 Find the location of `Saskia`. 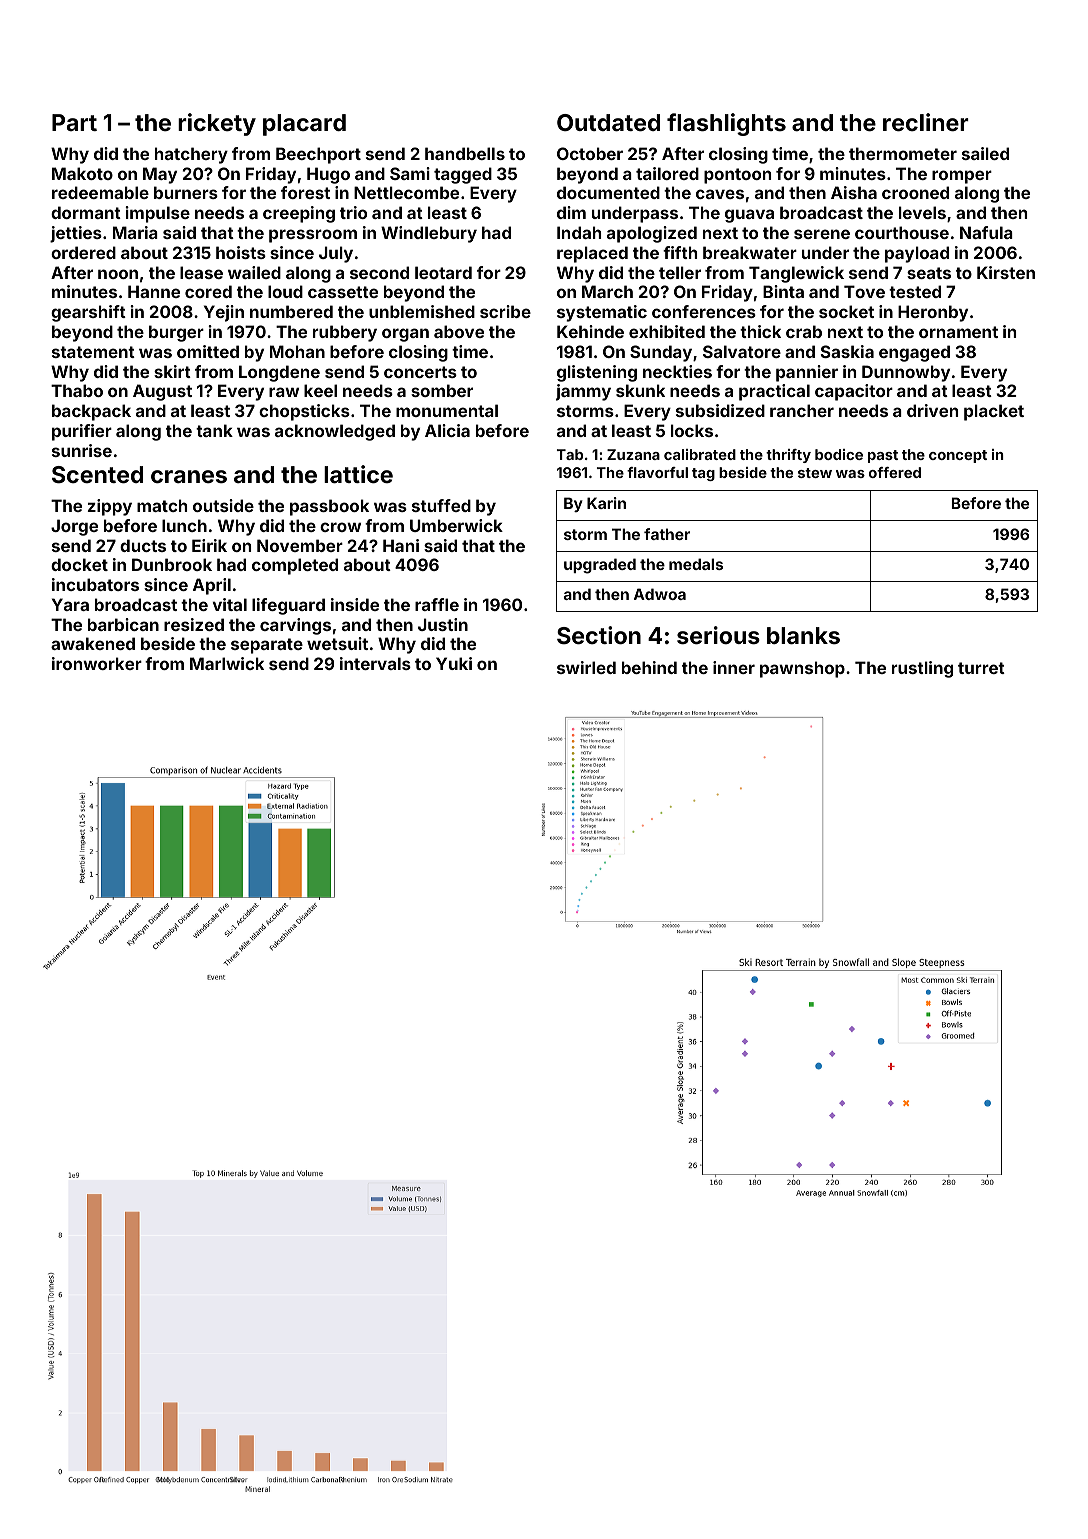

Saskia is located at coordinates (847, 351).
